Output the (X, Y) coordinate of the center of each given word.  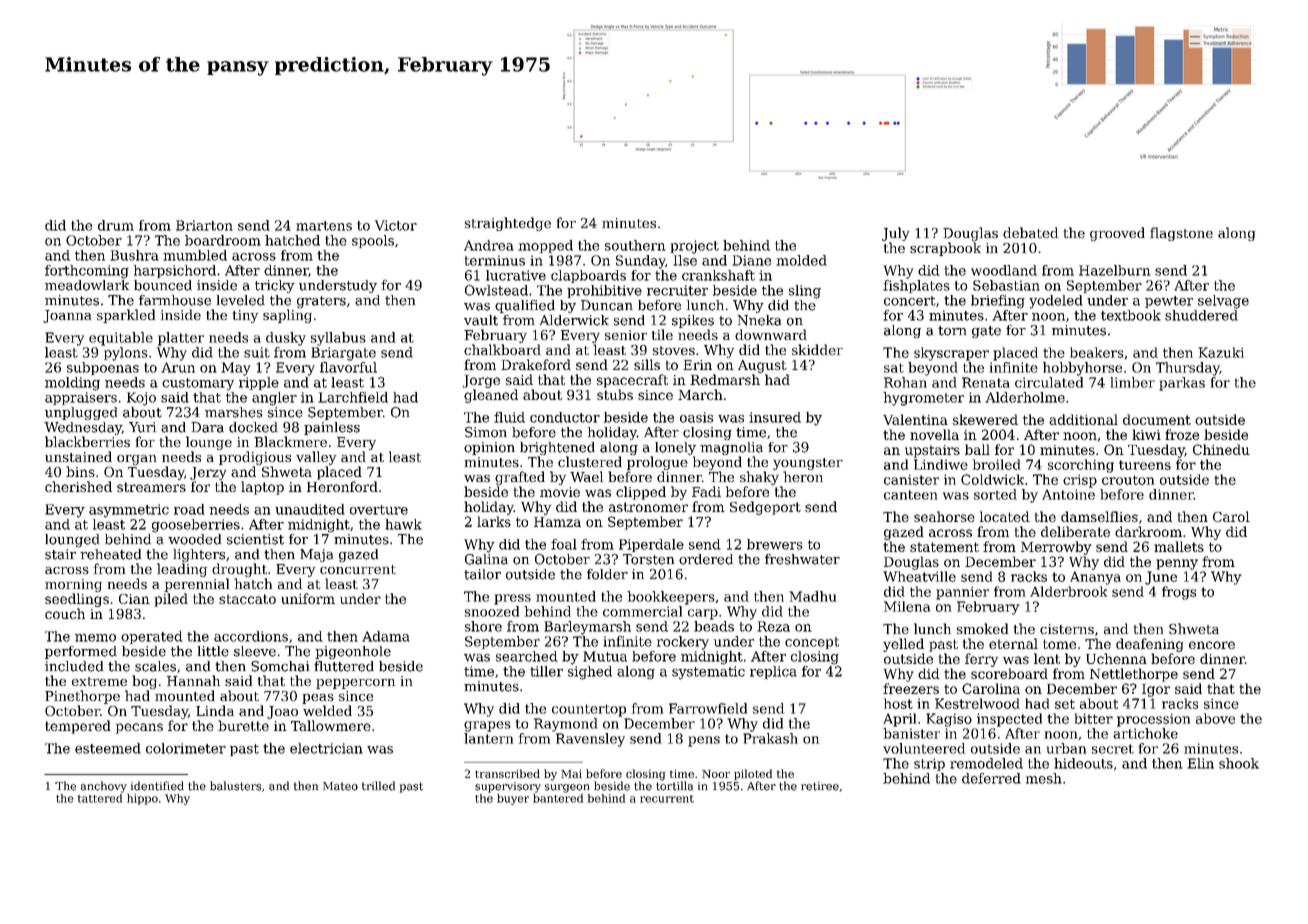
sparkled (126, 316)
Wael (586, 476)
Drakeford (536, 364)
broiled (996, 464)
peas (318, 699)
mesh (1044, 778)
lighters (199, 555)
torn (952, 331)
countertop (589, 710)
